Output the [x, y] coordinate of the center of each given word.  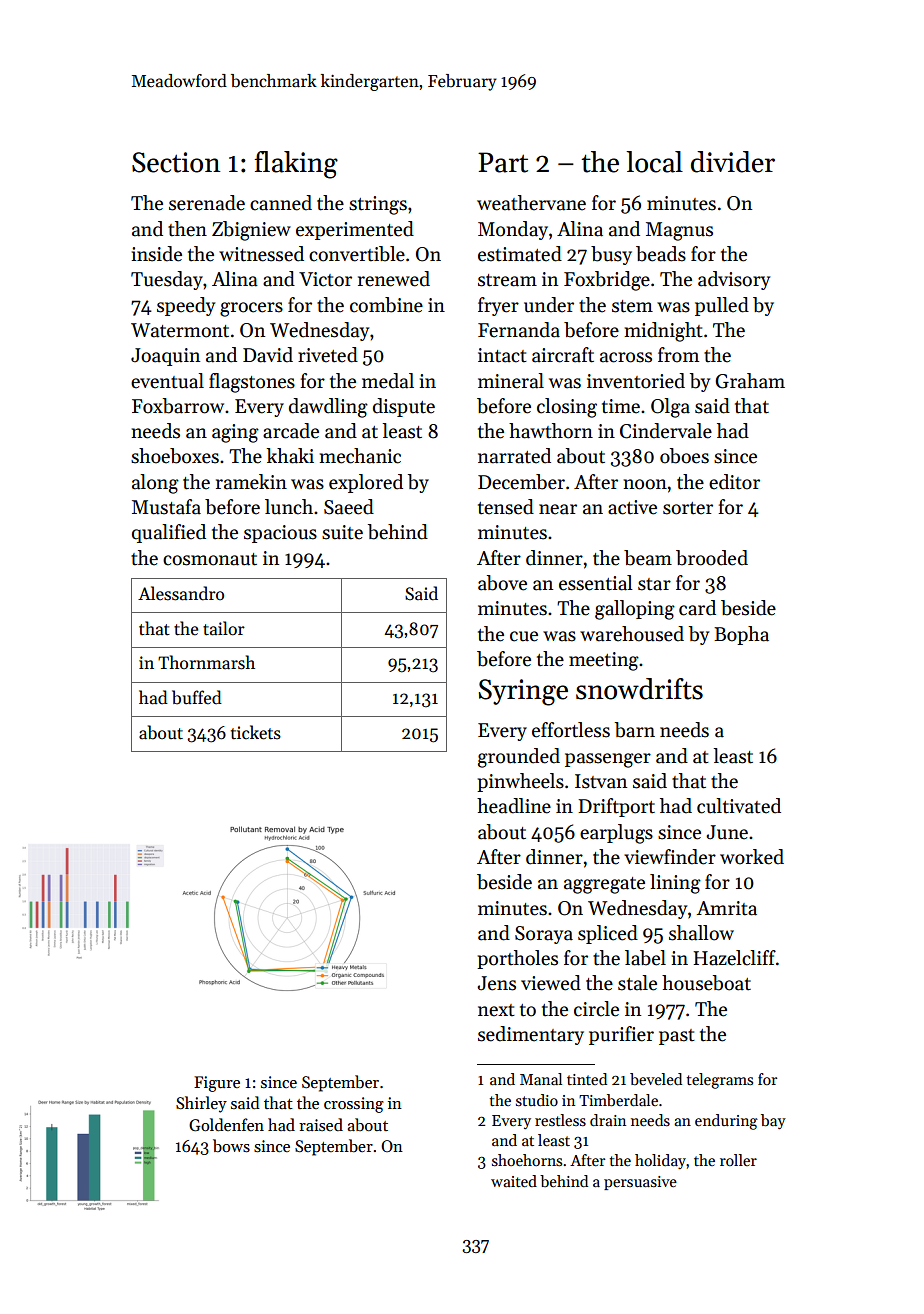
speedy [186, 306]
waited [514, 1181]
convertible [357, 254]
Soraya [544, 935]
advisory [734, 280]
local [654, 162]
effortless [571, 730]
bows [231, 1146]
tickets [256, 732]
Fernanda [519, 330]
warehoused [632, 634]
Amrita [727, 908]
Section [176, 162]
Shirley [201, 1104]
